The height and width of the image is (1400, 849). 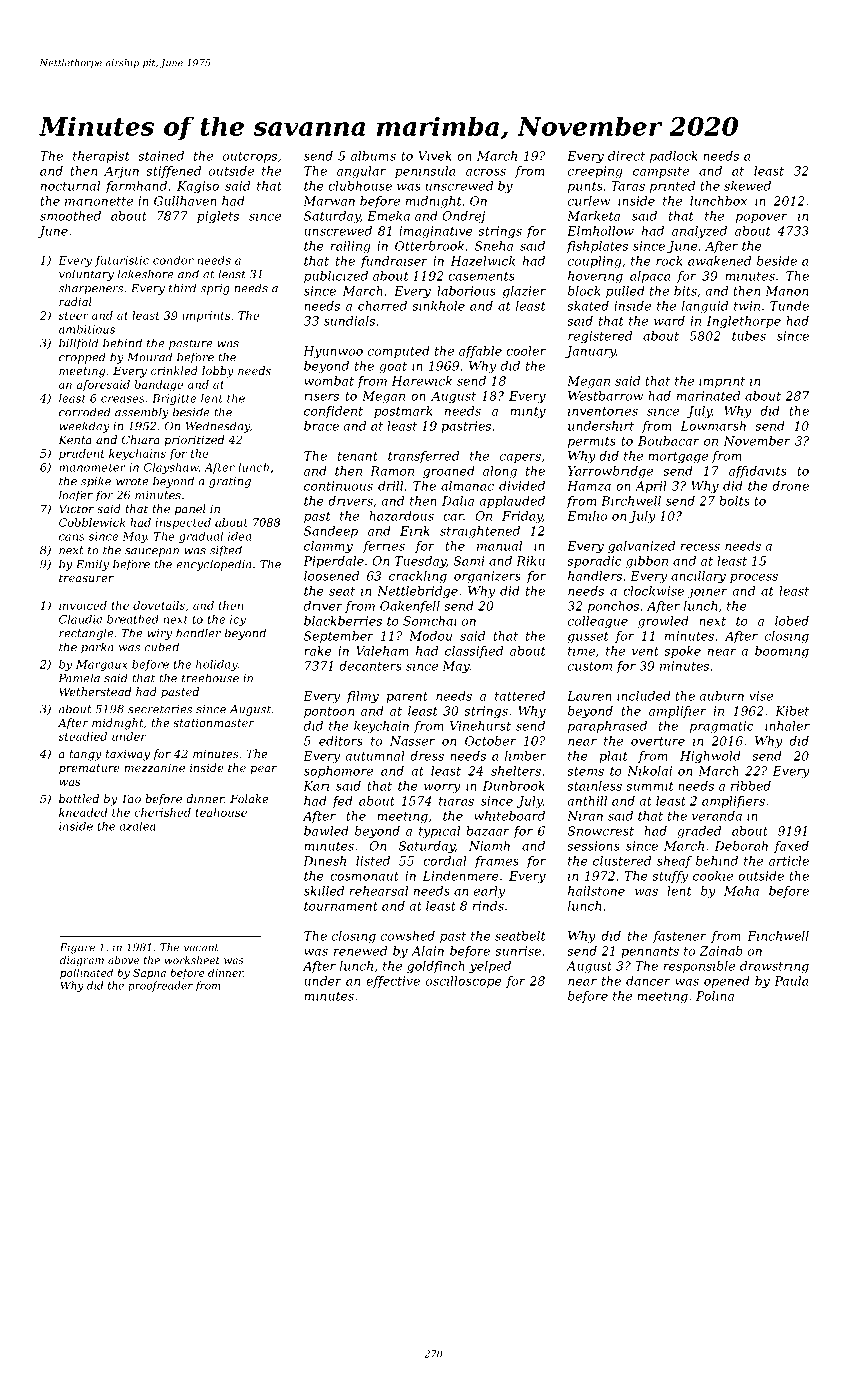 What do you see at coordinates (674, 862) in the image?
I see `sheaf` at bounding box center [674, 862].
